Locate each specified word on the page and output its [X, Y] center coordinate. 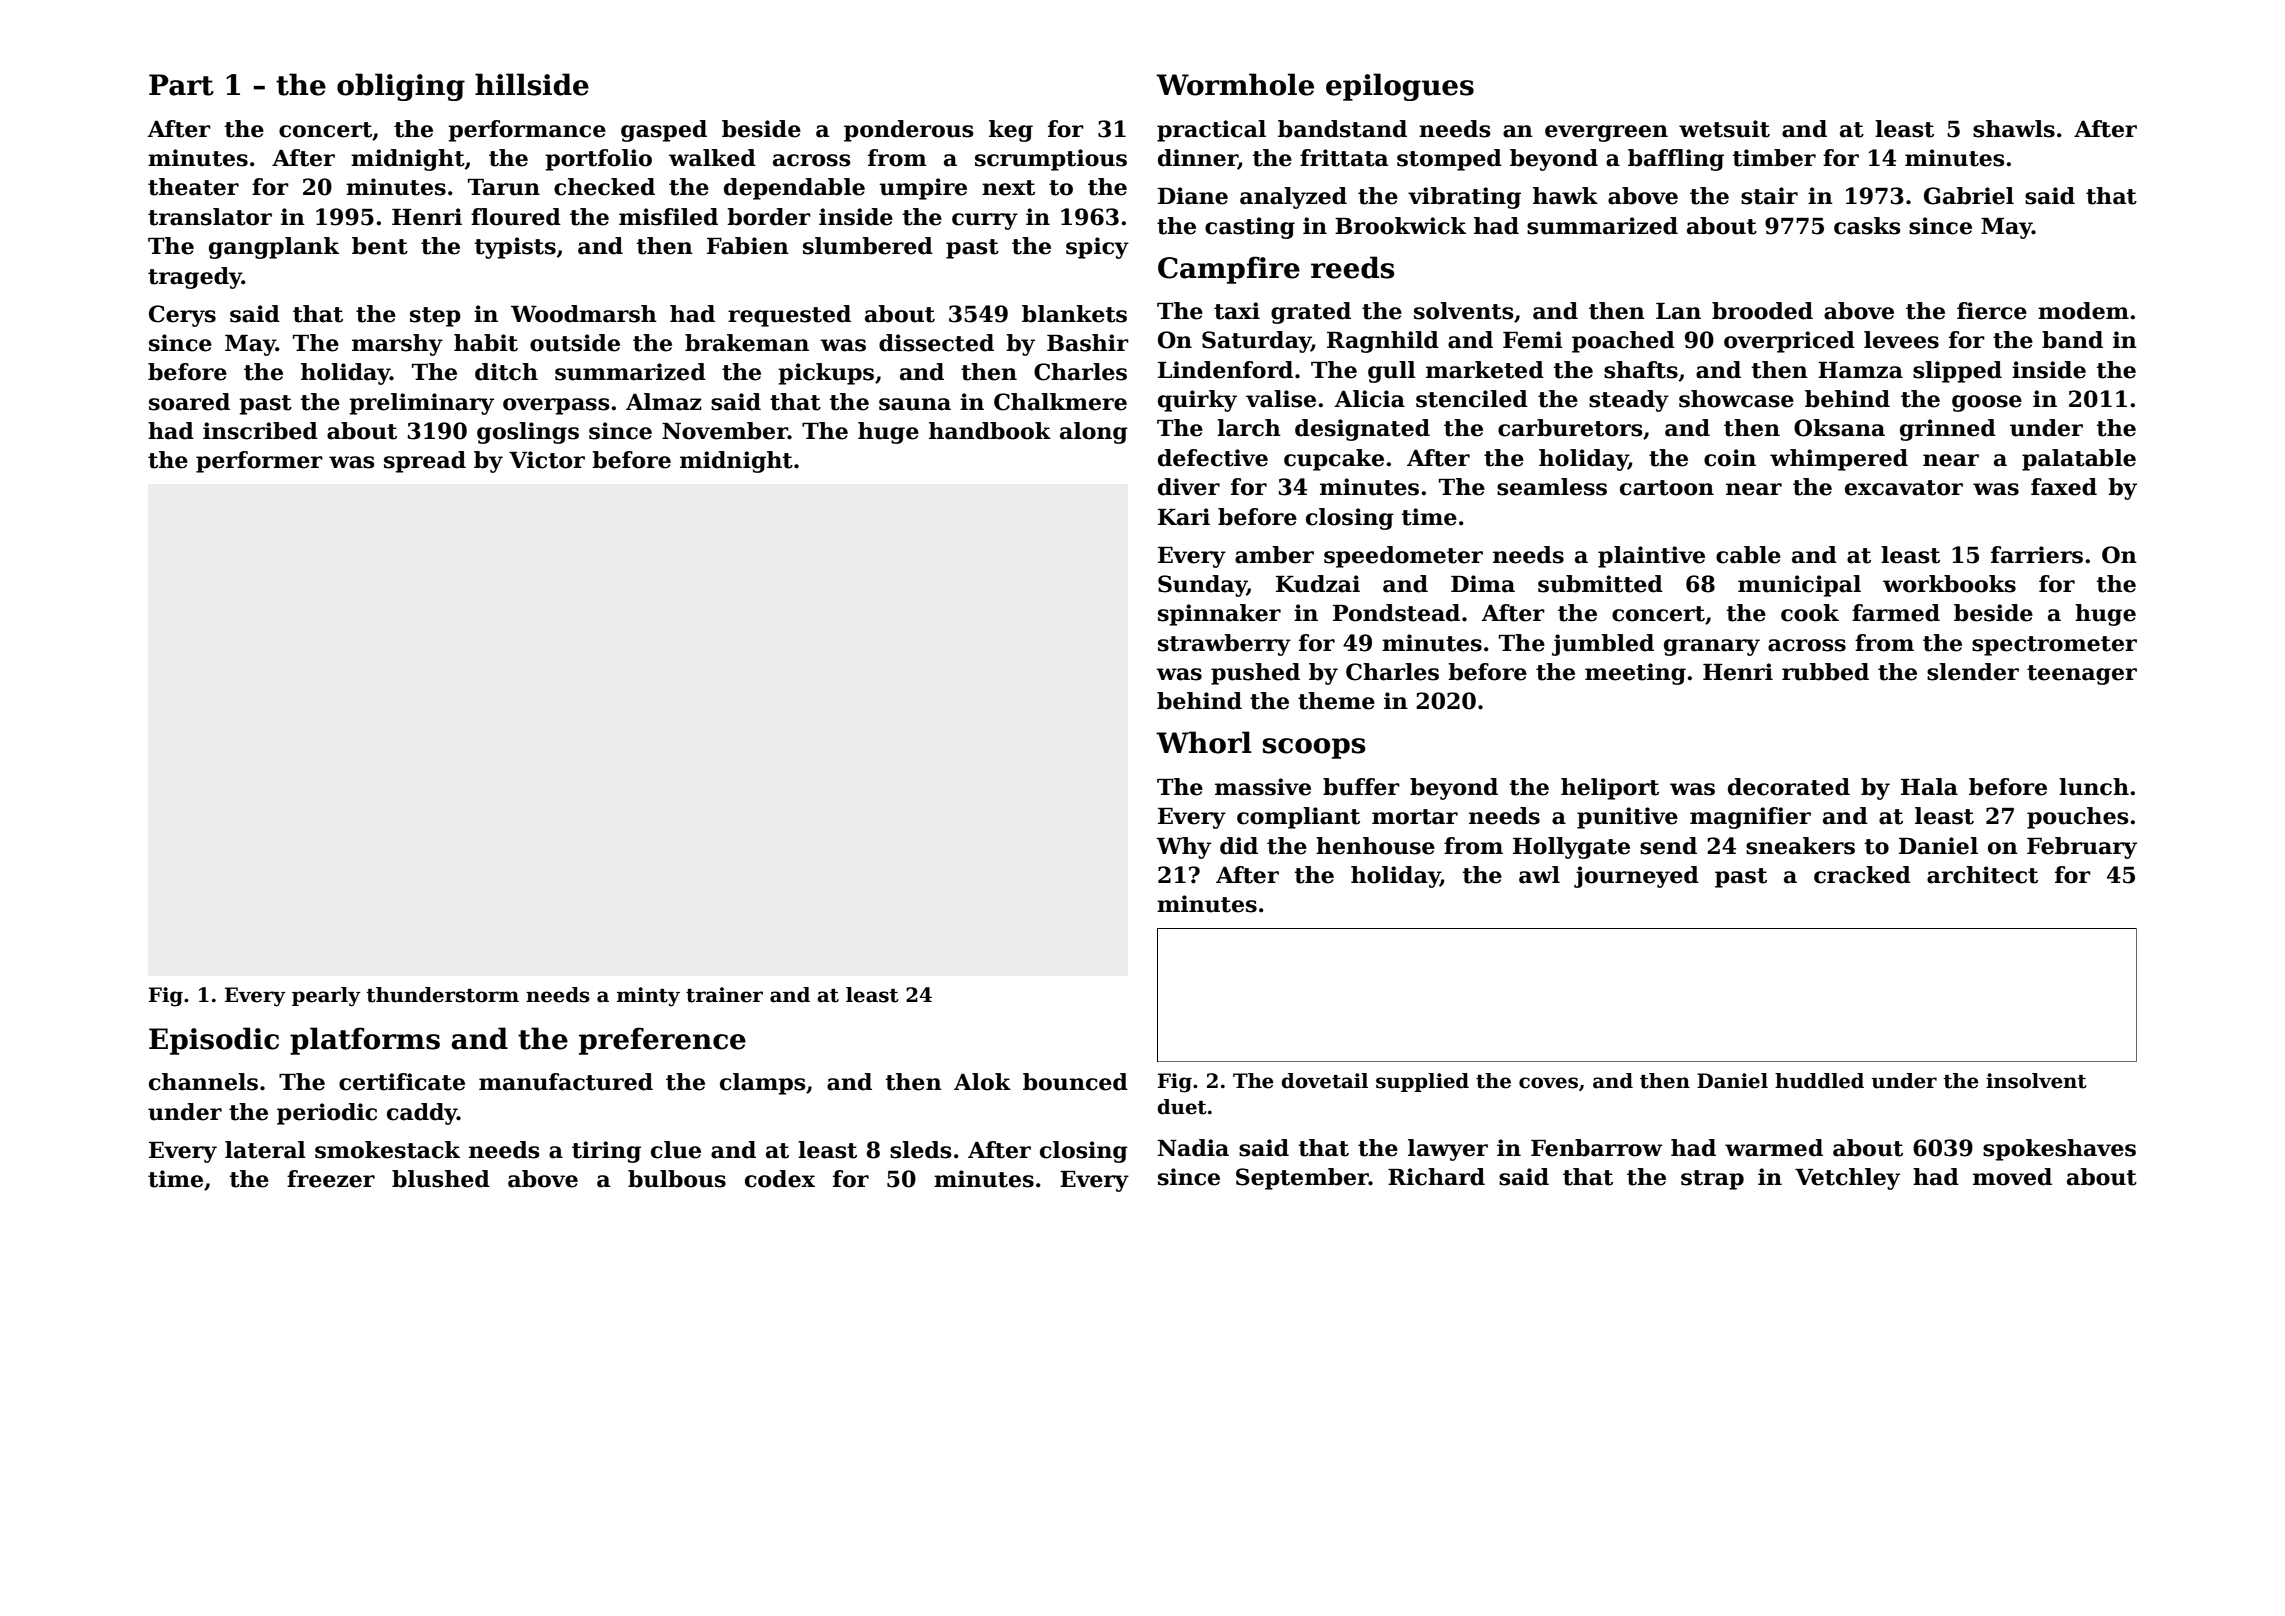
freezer [331, 1179]
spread [425, 462]
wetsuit [1724, 129]
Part [181, 85]
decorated [1789, 787]
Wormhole [1235, 84]
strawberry [1224, 645]
